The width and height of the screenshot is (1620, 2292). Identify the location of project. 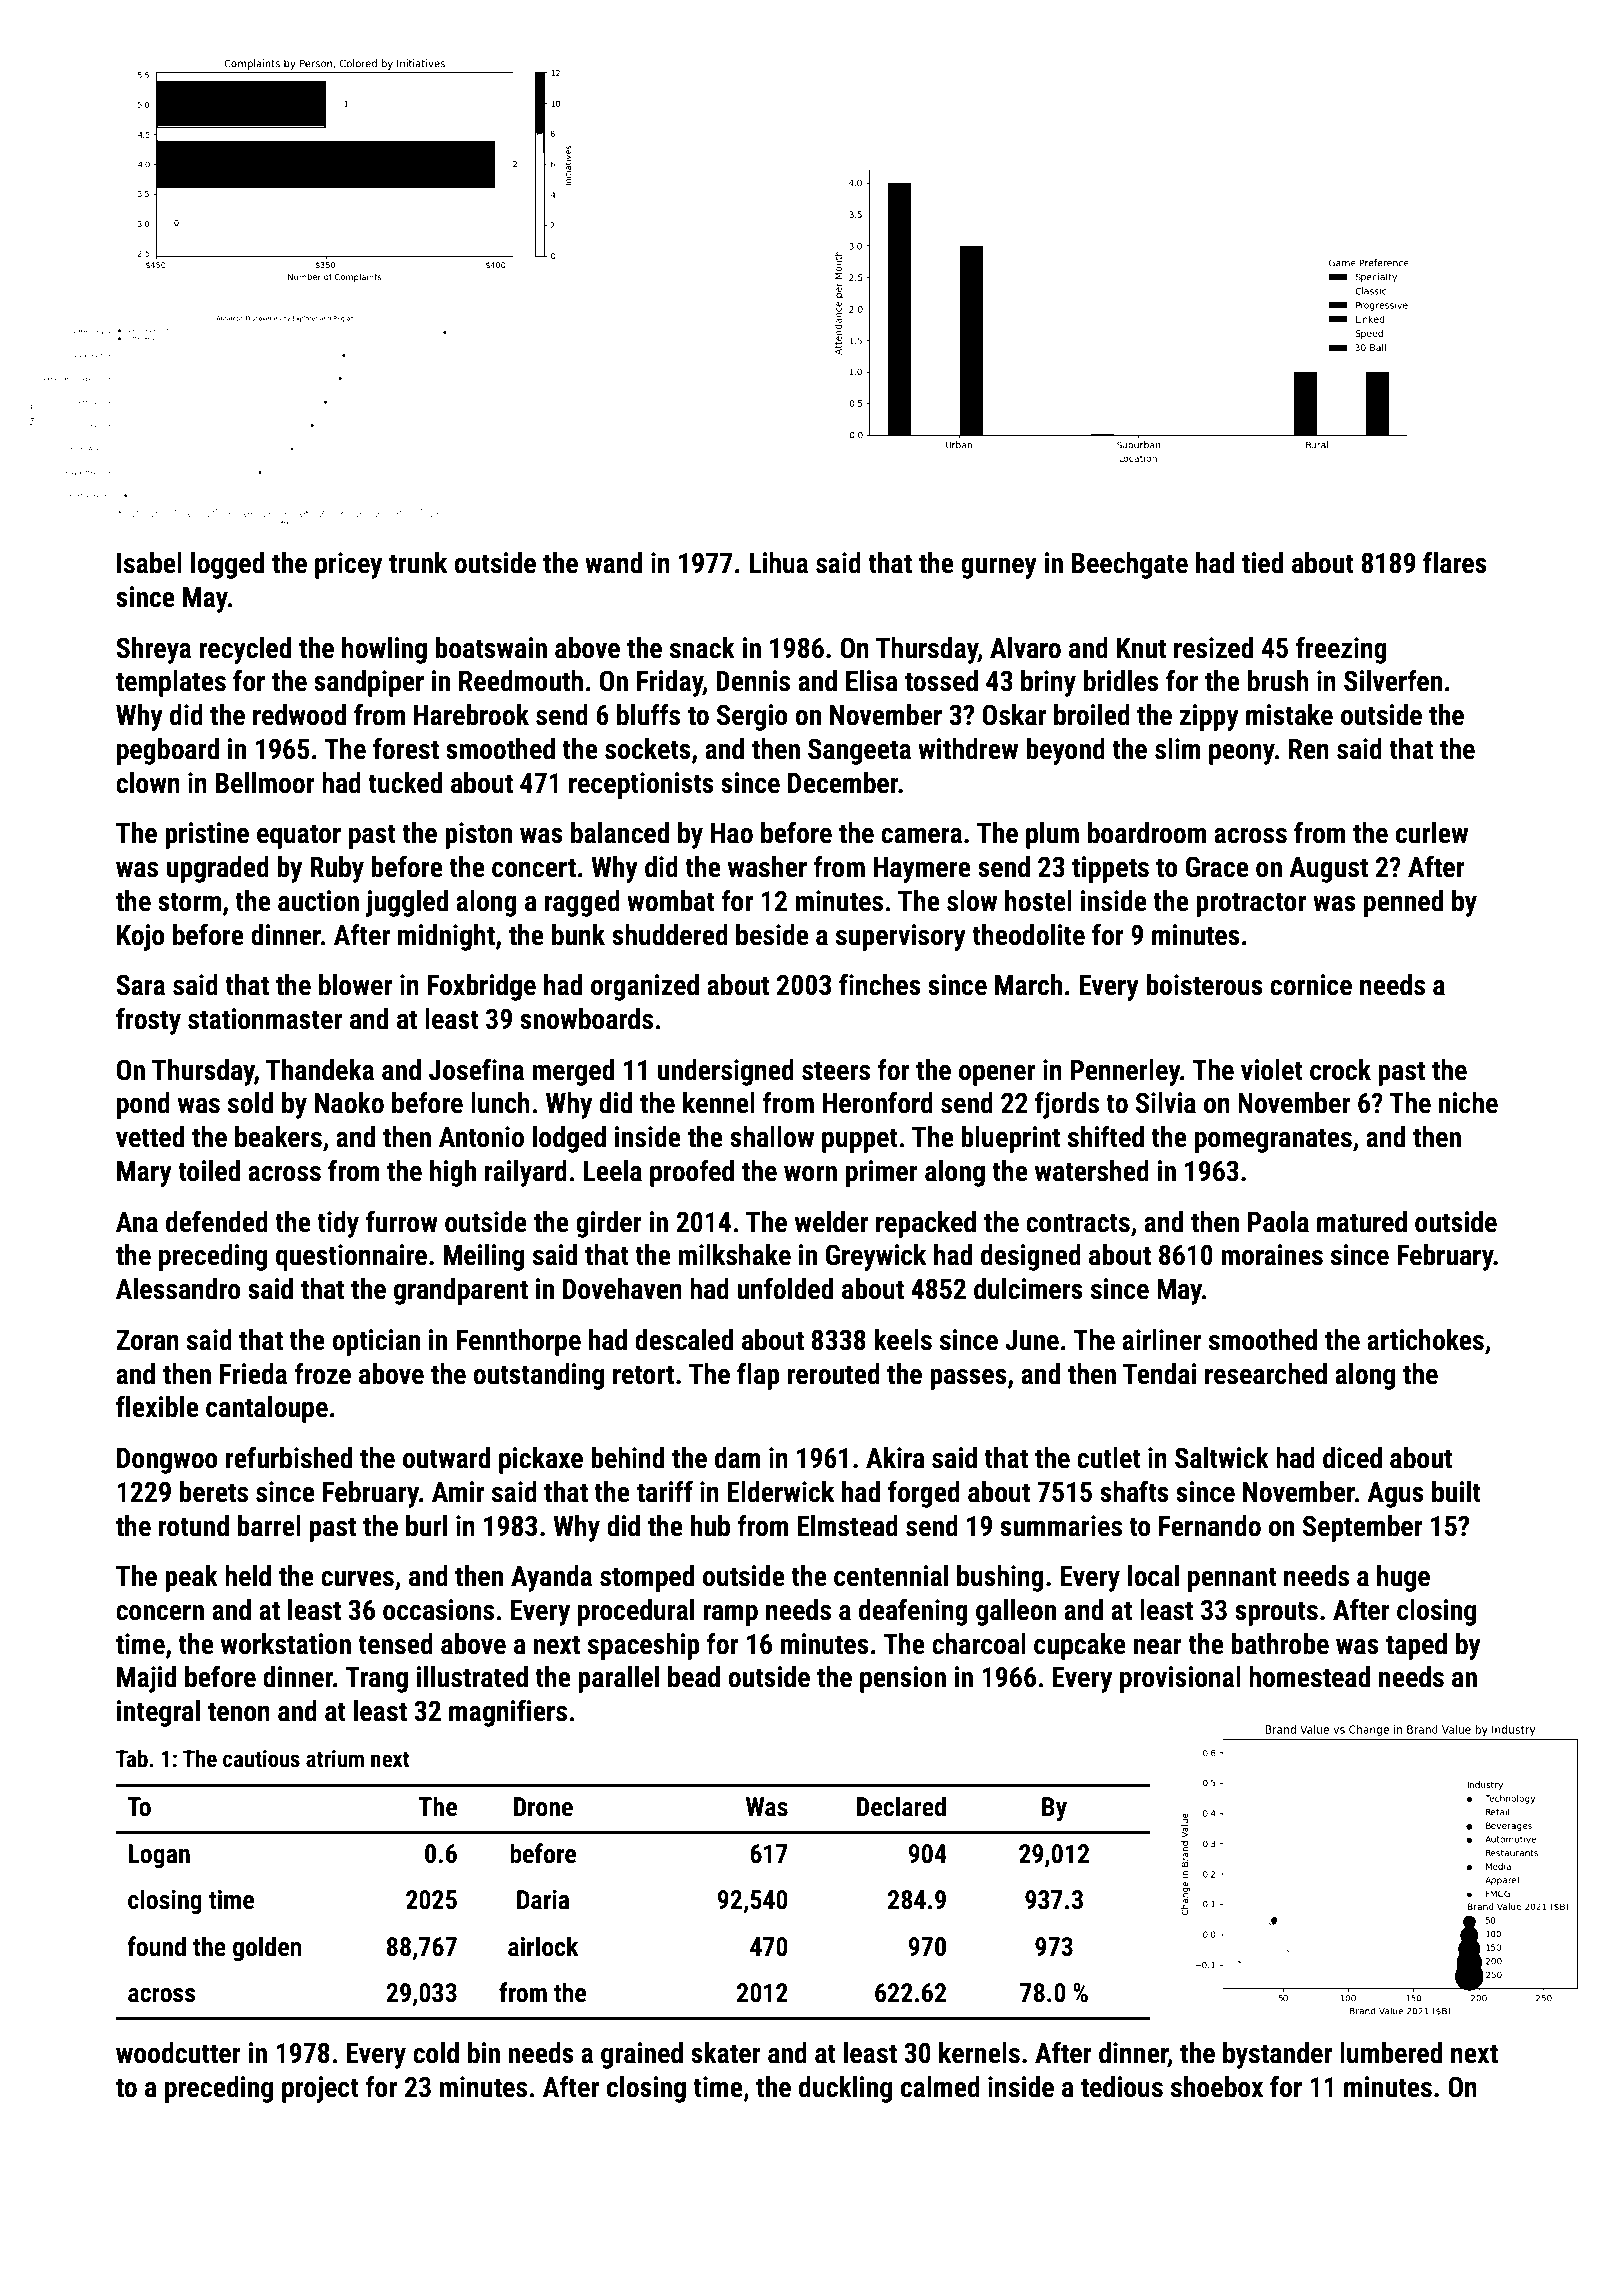
(320, 2089).
